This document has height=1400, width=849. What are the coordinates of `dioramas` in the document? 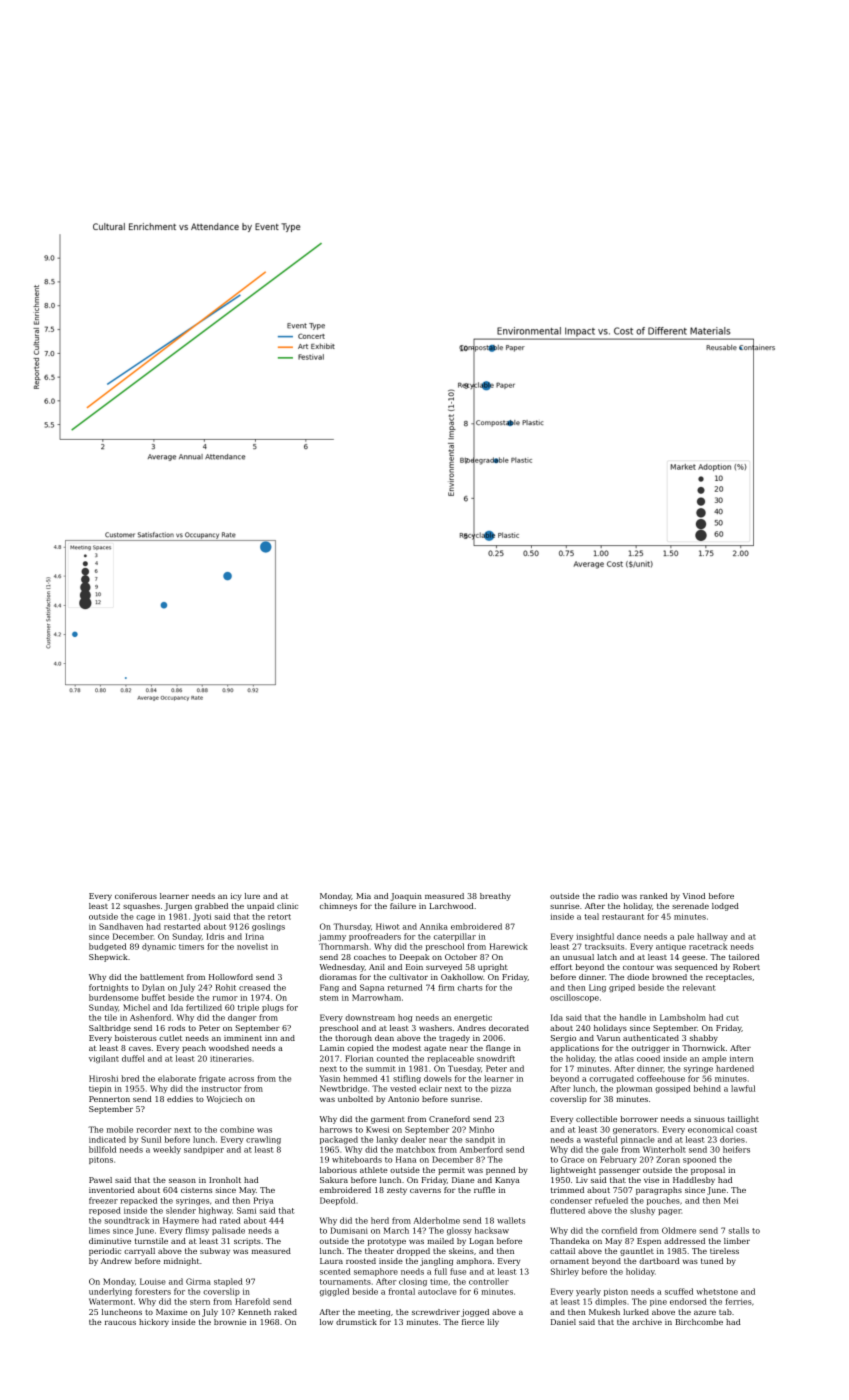 It's located at (338, 977).
